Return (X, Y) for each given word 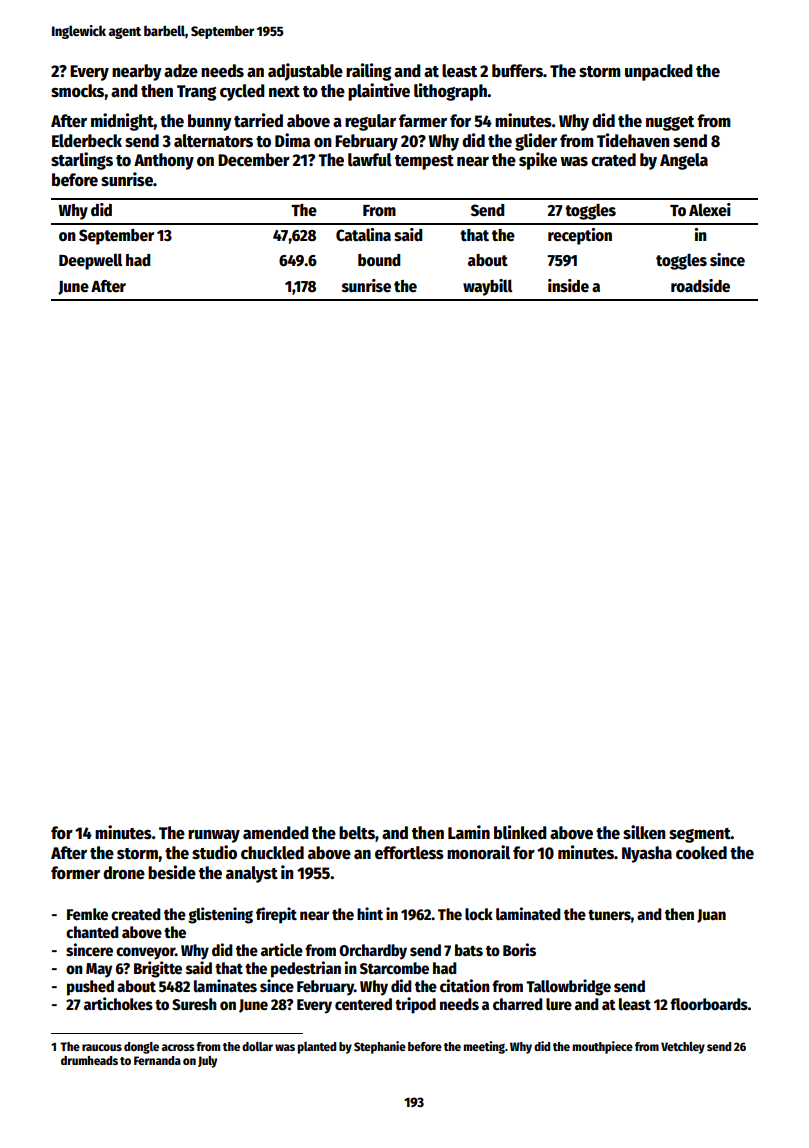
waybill (487, 287)
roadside (700, 286)
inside (568, 285)
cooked (701, 853)
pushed (90, 988)
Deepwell (90, 261)
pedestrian (306, 969)
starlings (82, 161)
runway (214, 836)
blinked (520, 832)
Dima (292, 140)
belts (357, 833)
